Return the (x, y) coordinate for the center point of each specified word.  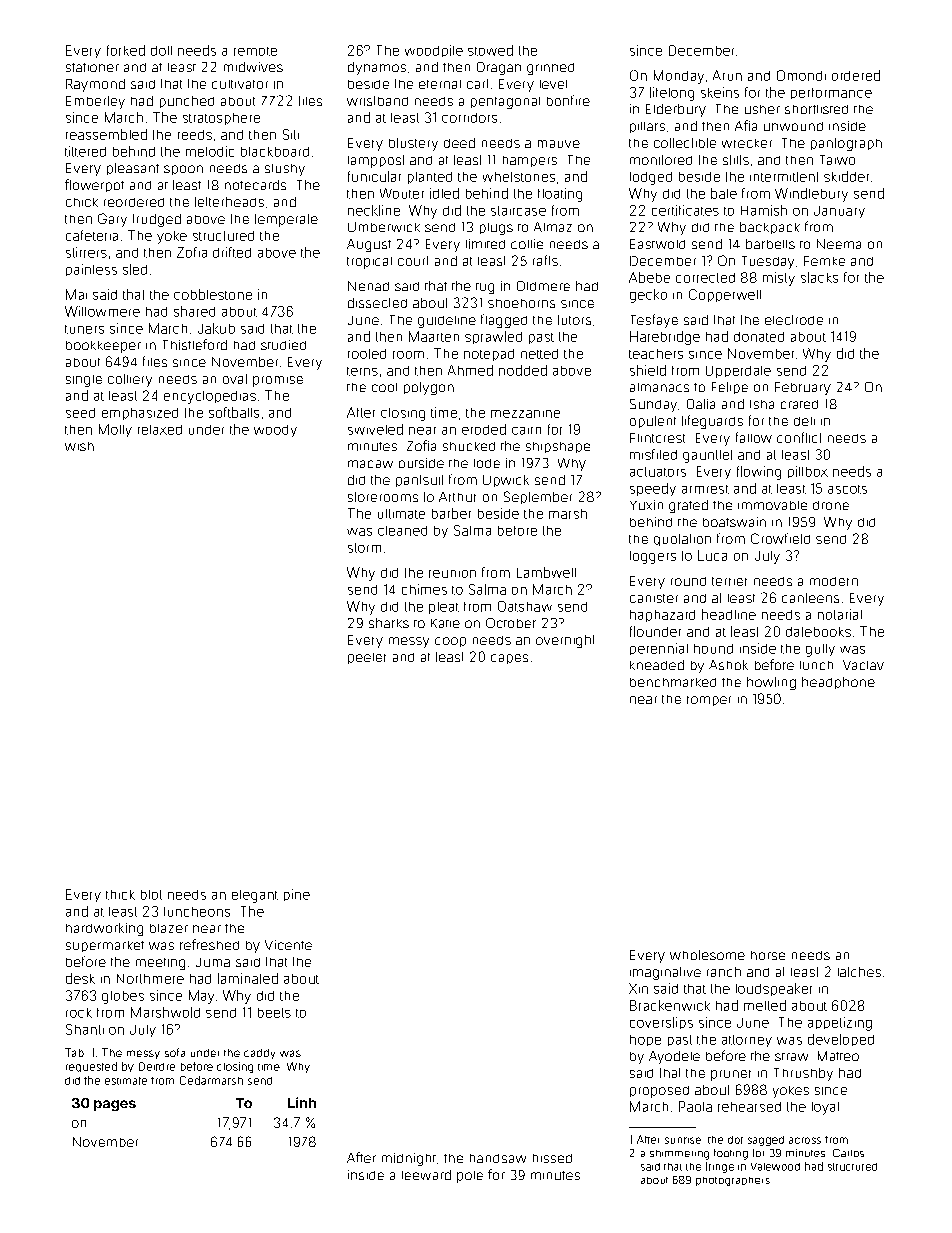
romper (709, 701)
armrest (705, 489)
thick (120, 895)
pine (297, 895)
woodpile (434, 51)
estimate (126, 1081)
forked (126, 50)
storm (364, 548)
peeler (367, 658)
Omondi (801, 75)
